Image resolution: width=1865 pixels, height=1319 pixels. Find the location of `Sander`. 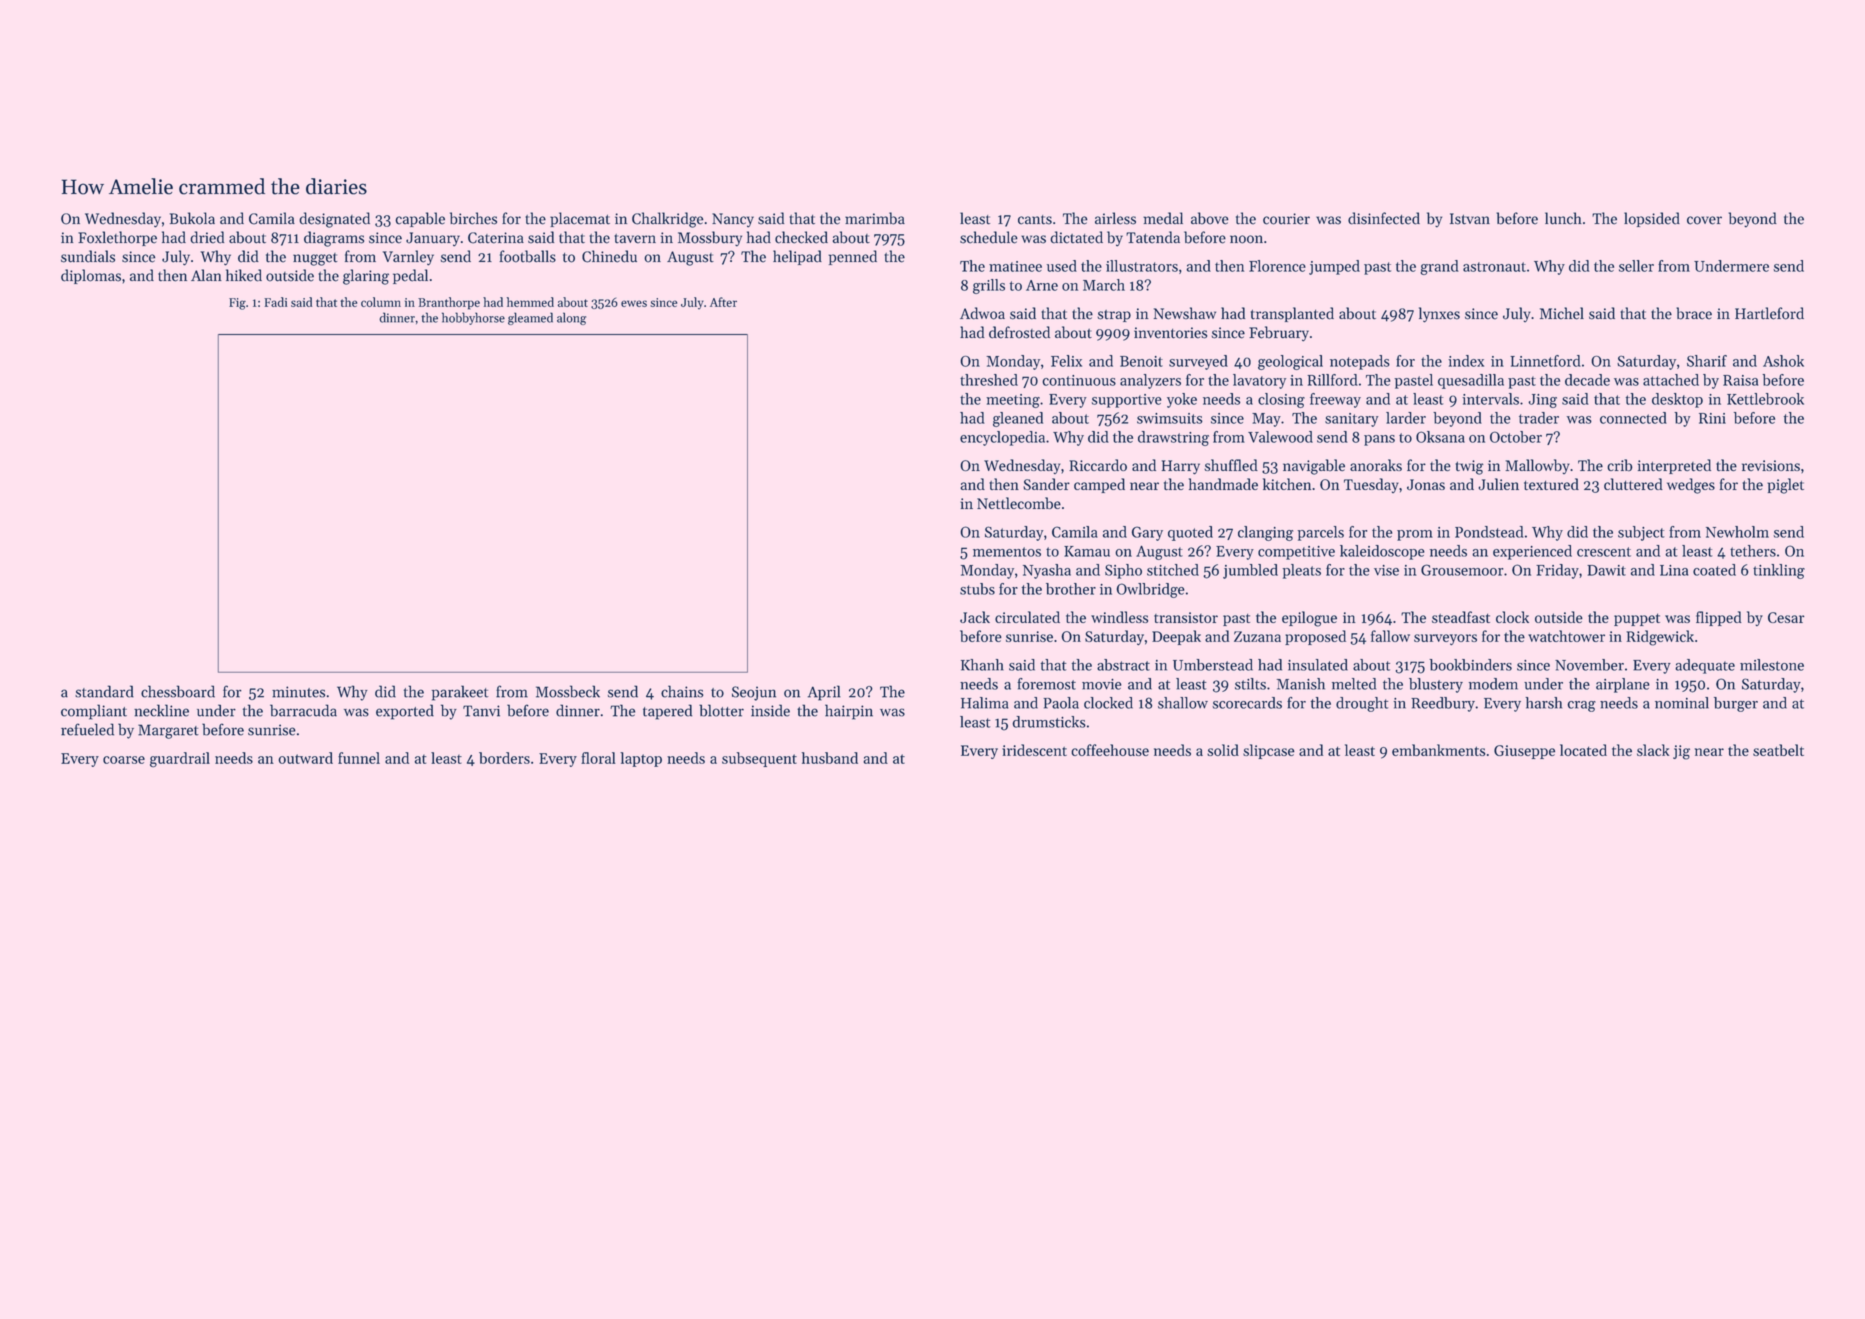

Sander is located at coordinates (1046, 484).
